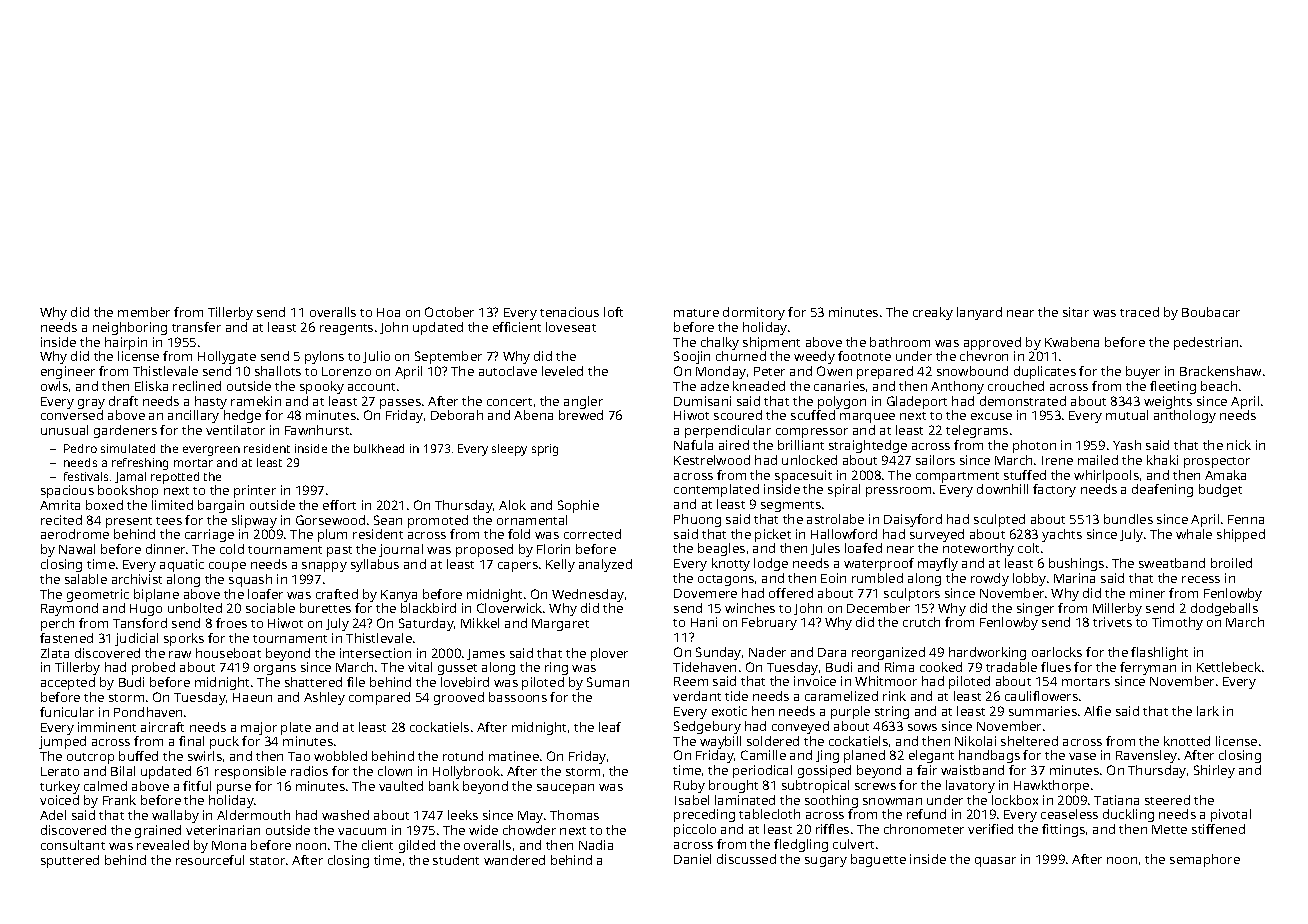 The height and width of the screenshot is (924, 1308). Describe the element at coordinates (53, 815) in the screenshot. I see `Adel` at that location.
